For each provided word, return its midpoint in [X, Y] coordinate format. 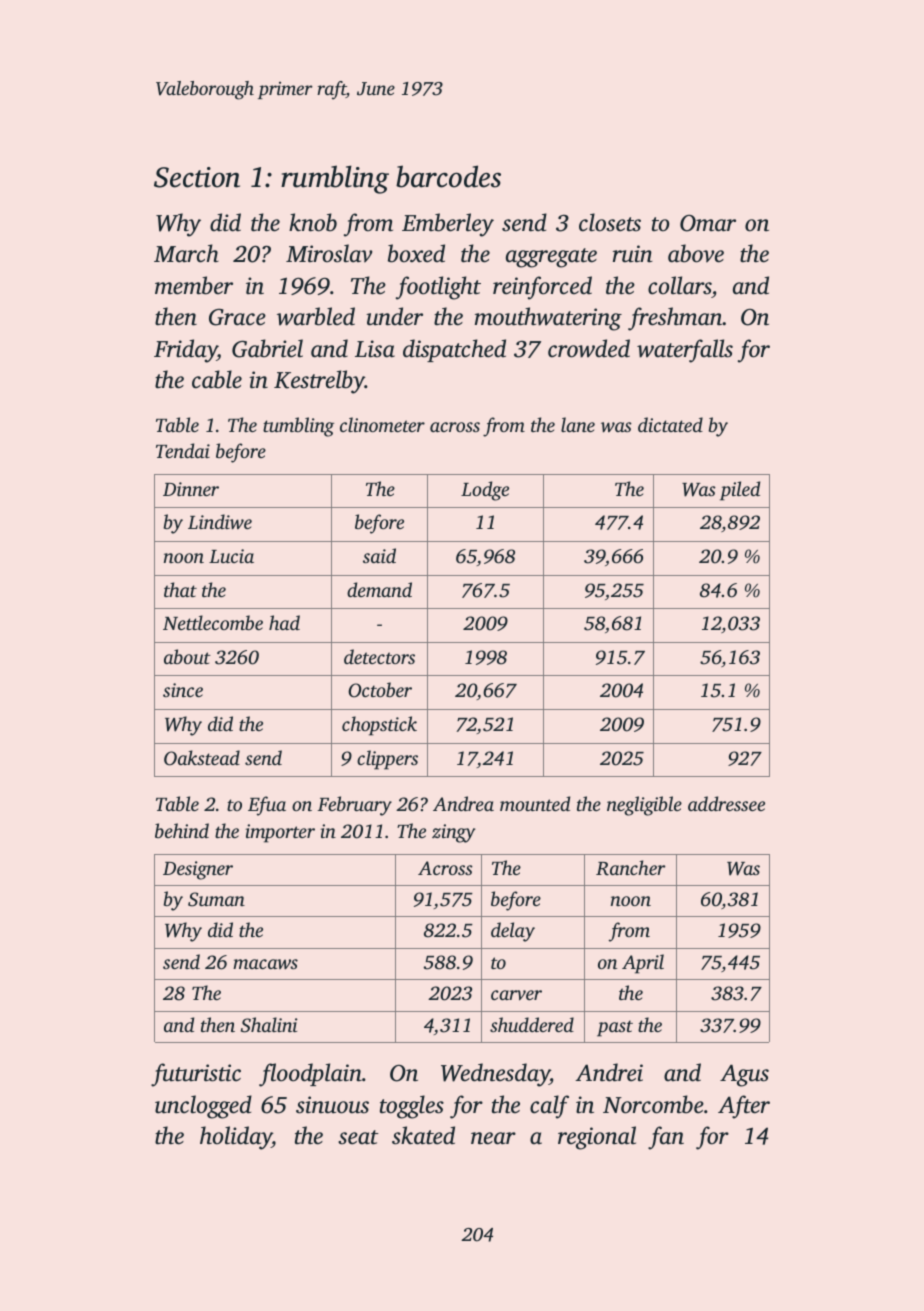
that [180, 589]
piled [740, 491]
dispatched [454, 350]
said [379, 555]
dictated [670, 424]
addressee [726, 803]
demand [379, 589]
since [183, 690]
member [194, 285]
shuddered [532, 1024]
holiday [236, 1138]
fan [666, 1138]
